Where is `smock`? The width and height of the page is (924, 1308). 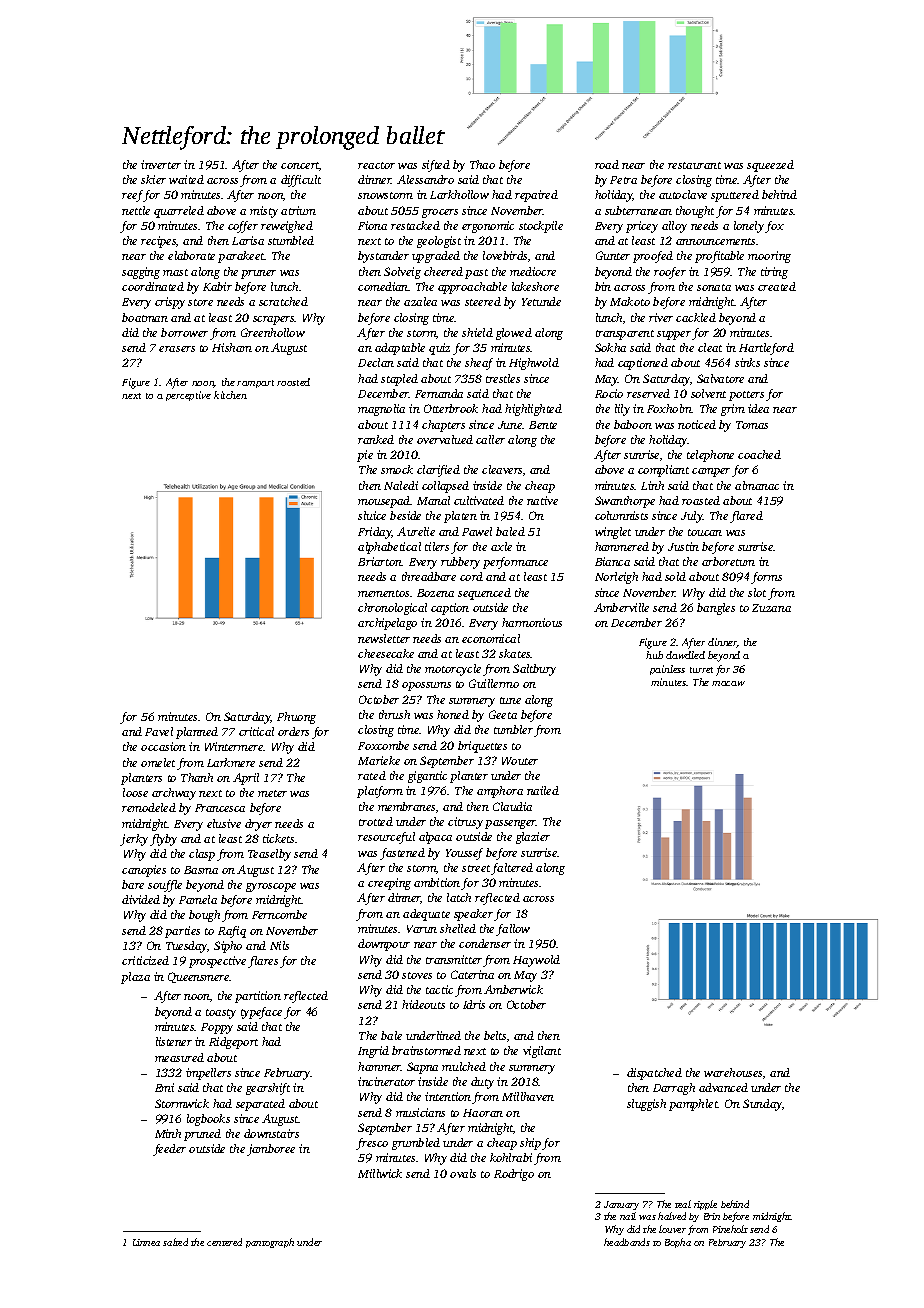
smock is located at coordinates (397, 469).
